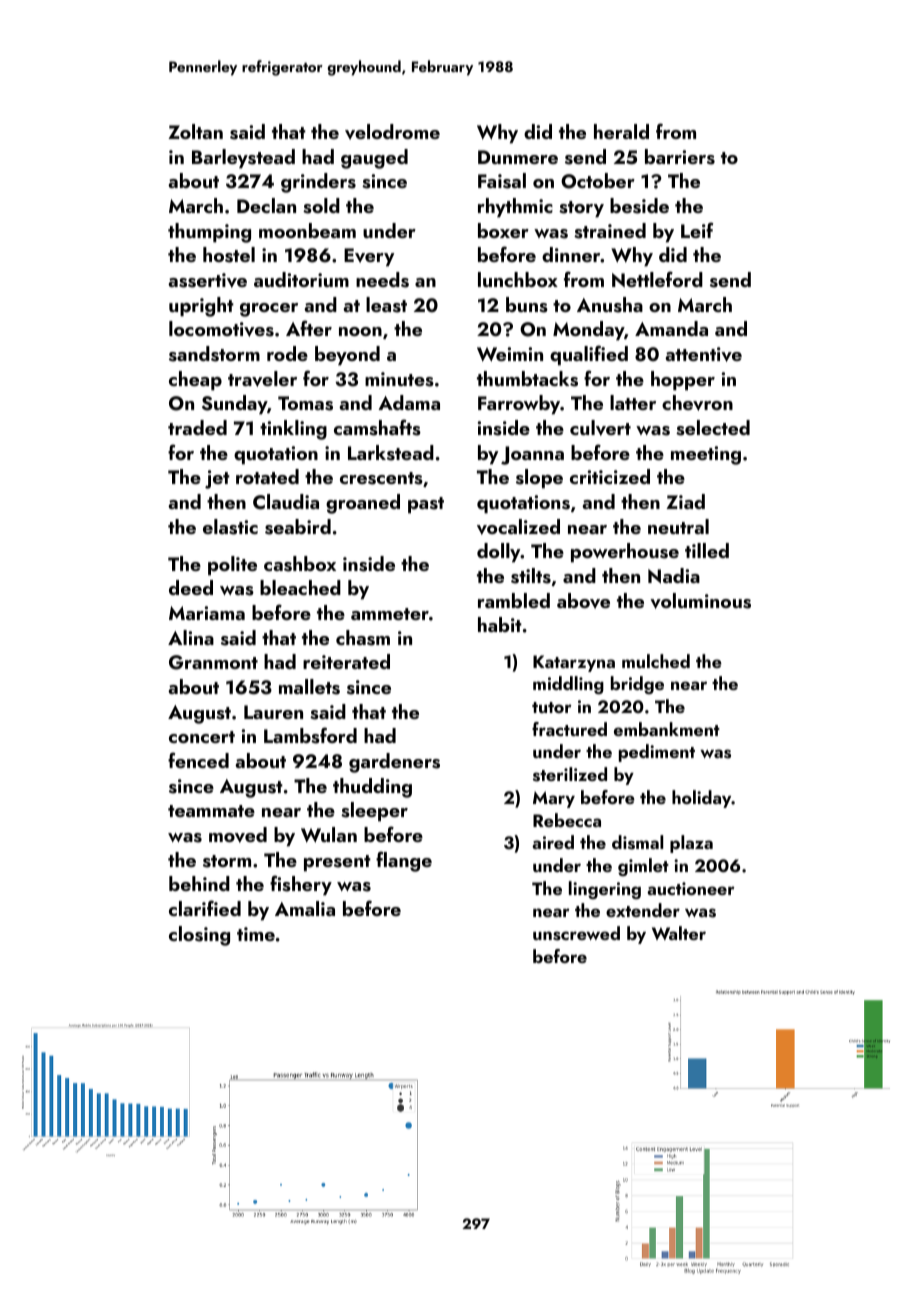 The width and height of the screenshot is (924, 1311). What do you see at coordinates (679, 933) in the screenshot?
I see `Walter` at bounding box center [679, 933].
